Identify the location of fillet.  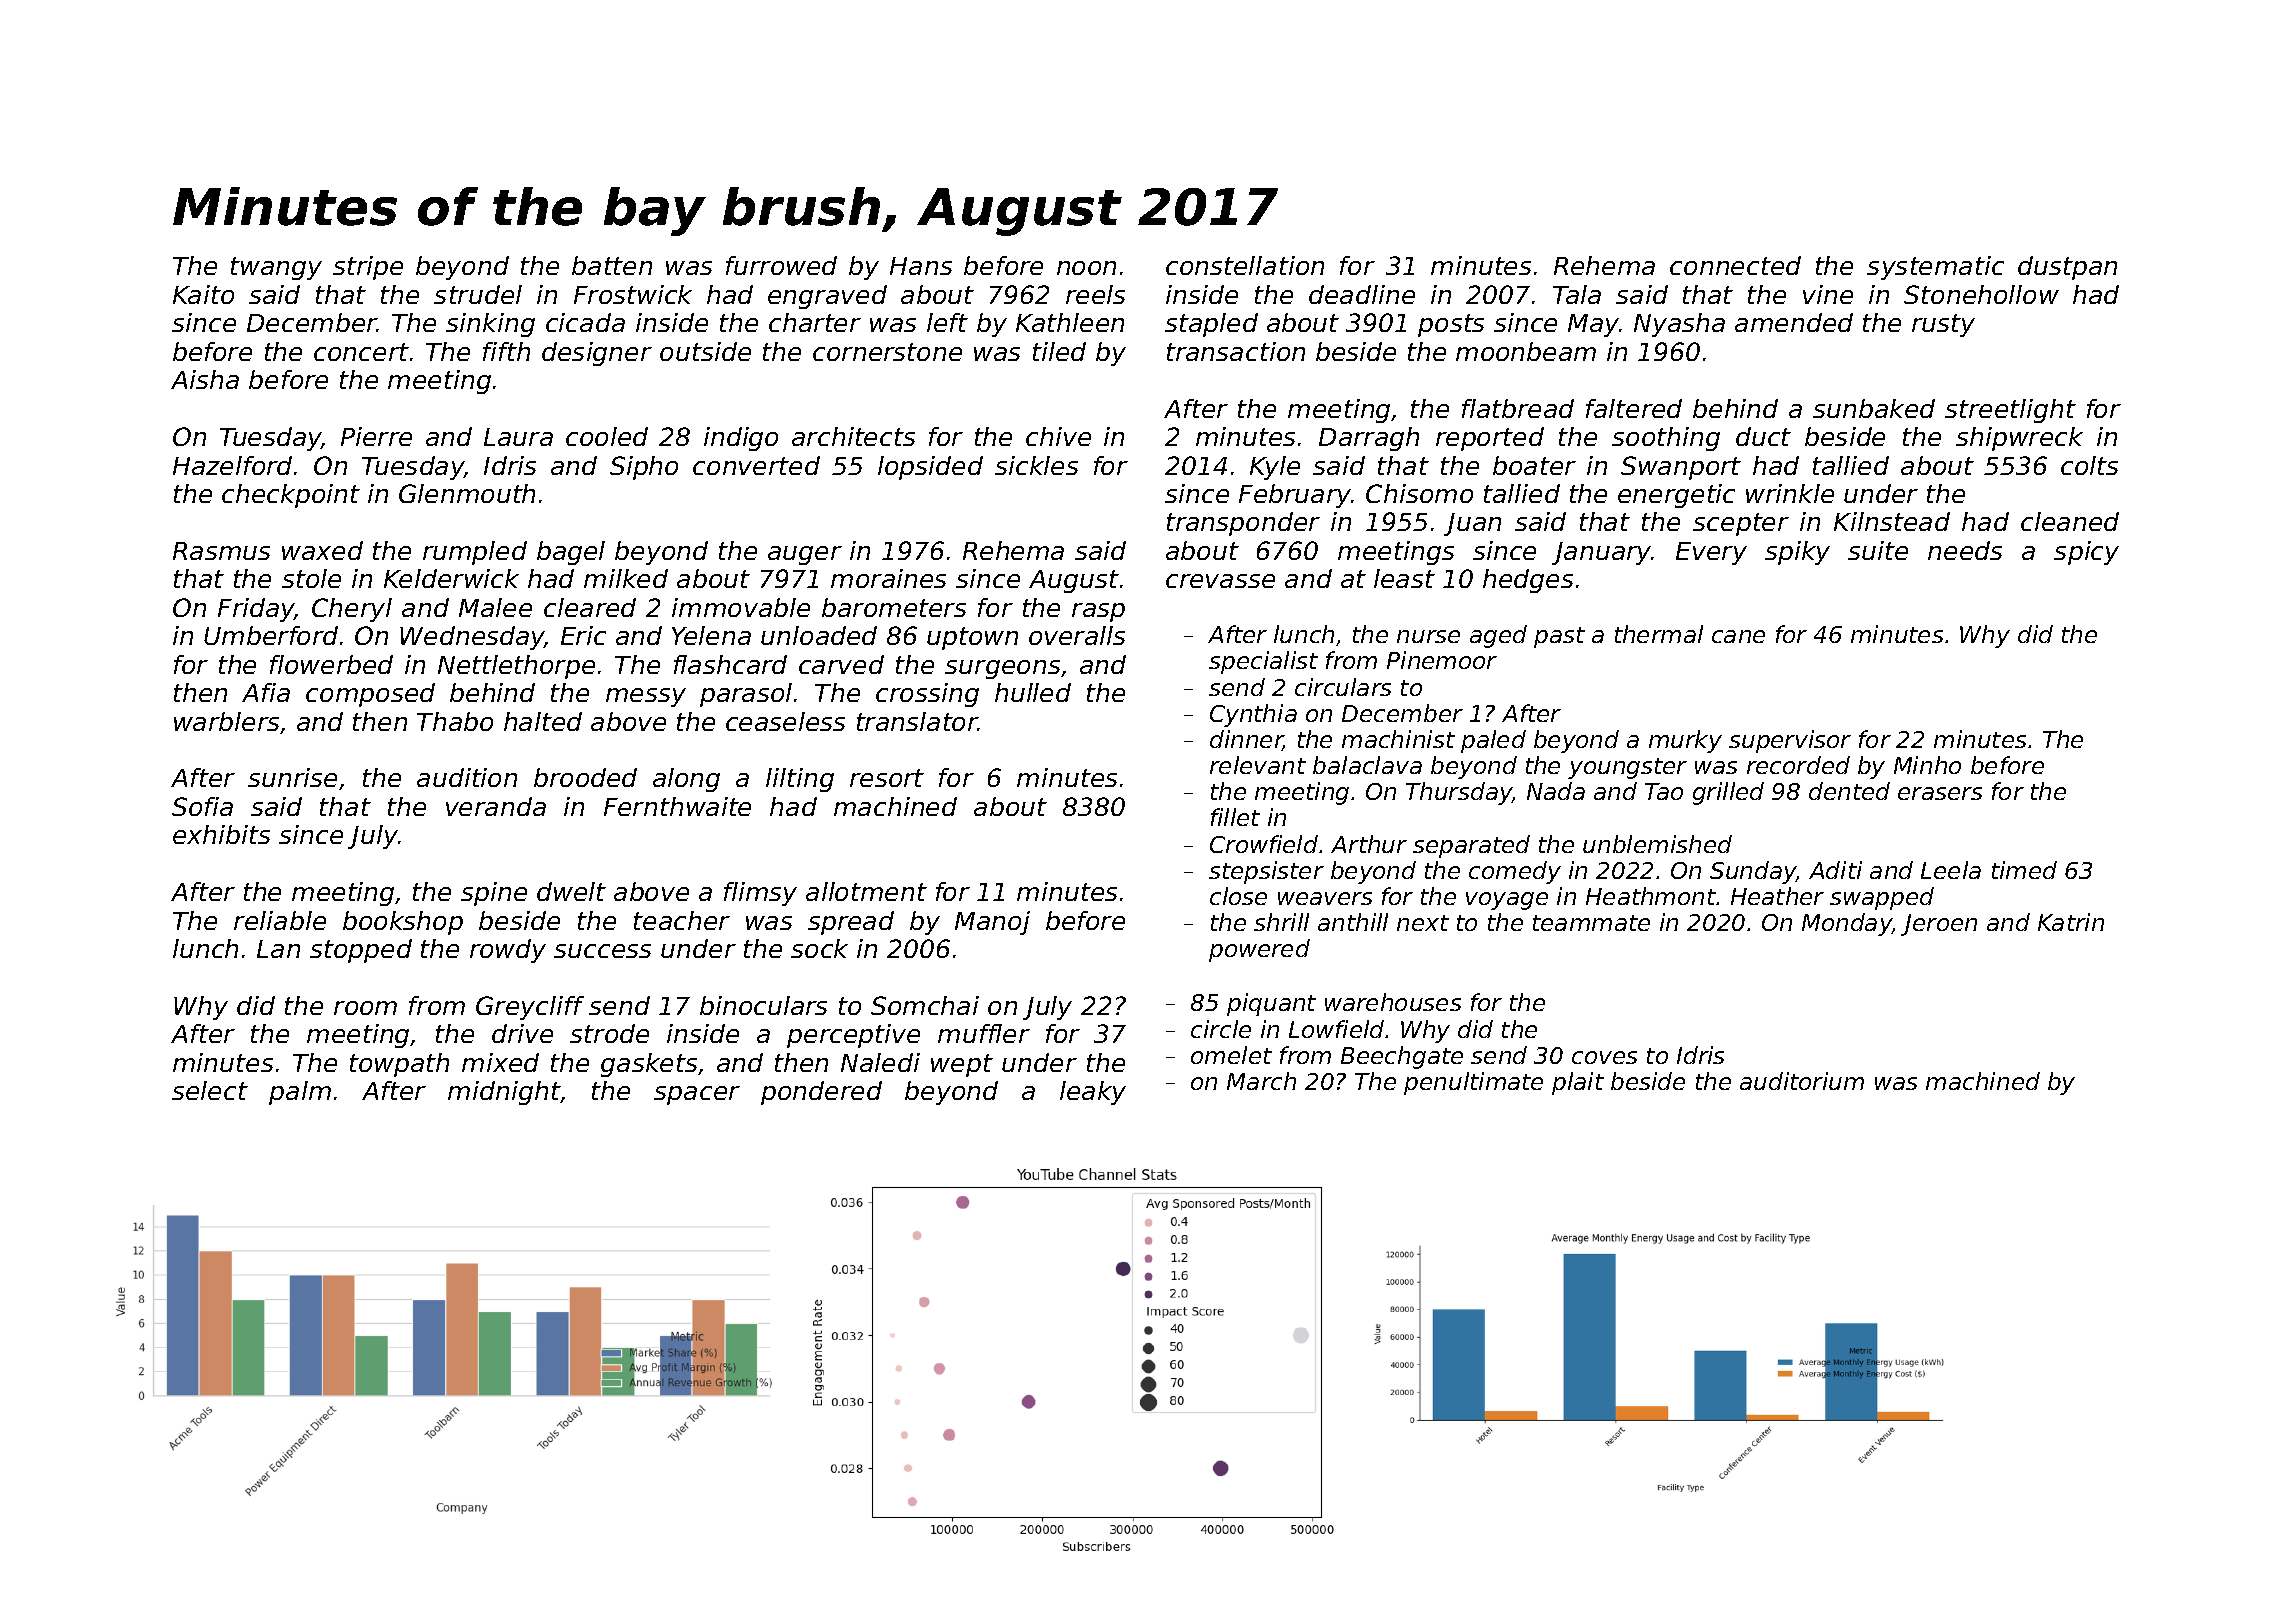
(1235, 817).
